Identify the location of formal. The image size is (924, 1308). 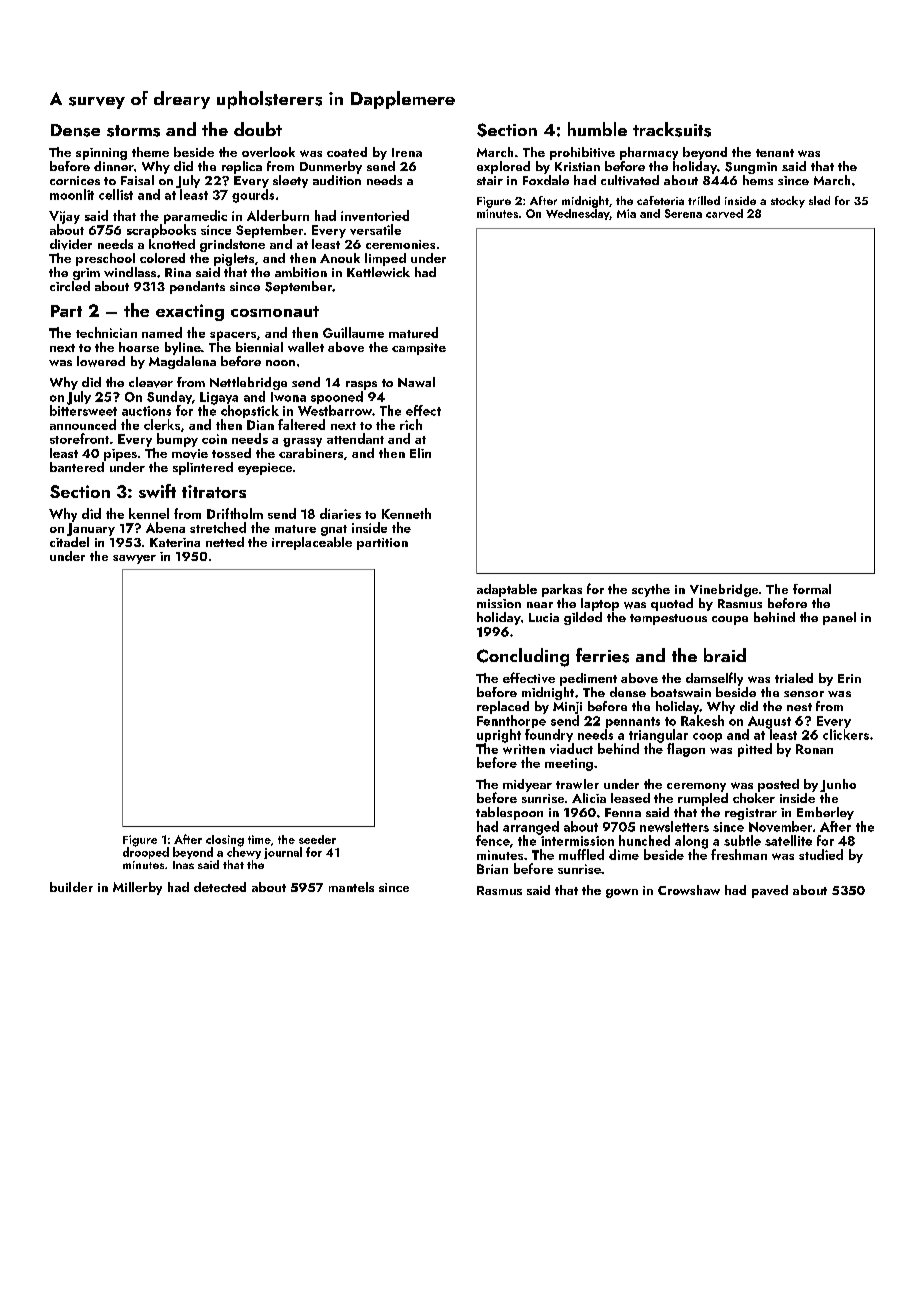
(812, 589).
